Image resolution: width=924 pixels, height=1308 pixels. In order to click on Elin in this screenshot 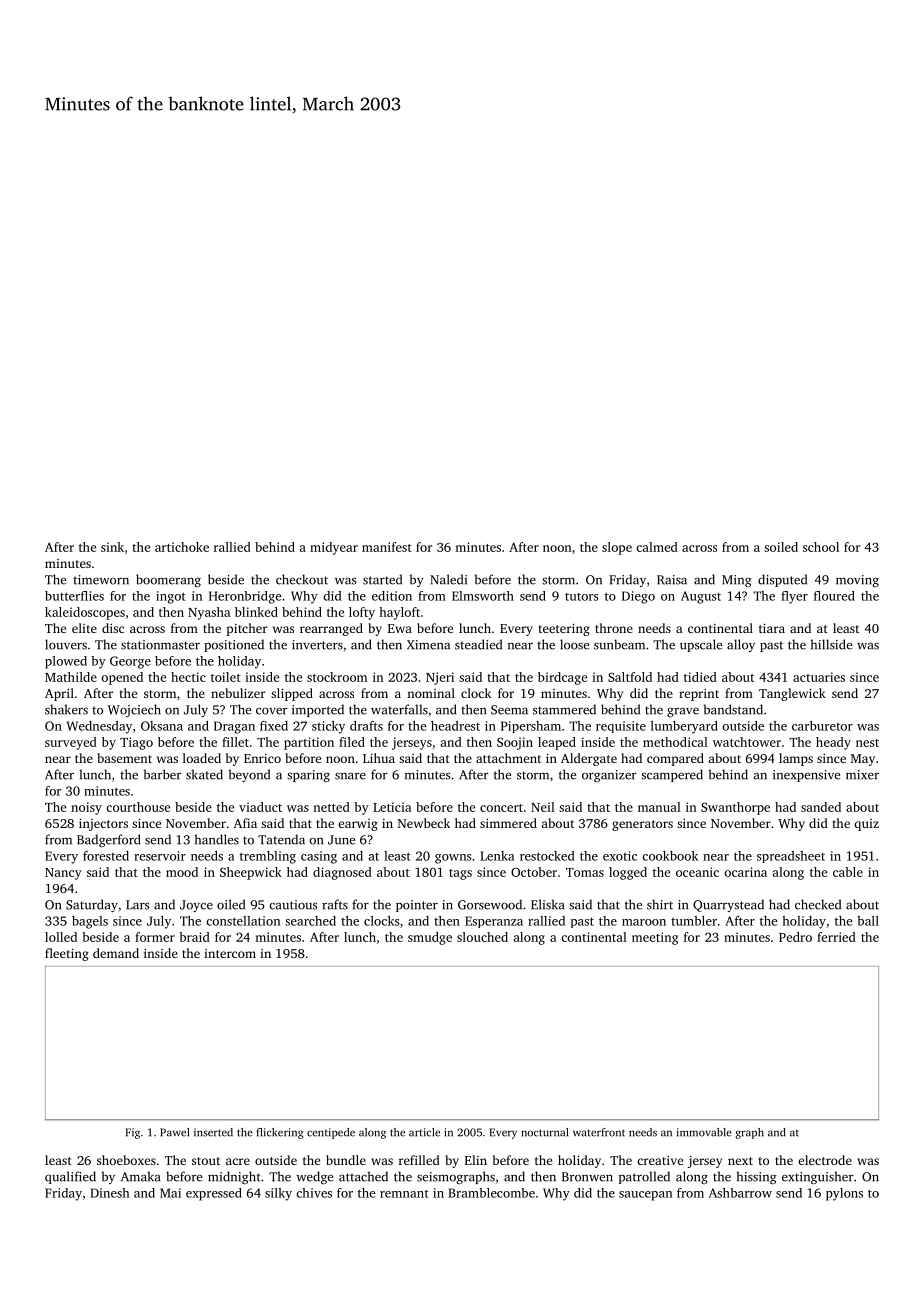, I will do `click(476, 1160)`.
